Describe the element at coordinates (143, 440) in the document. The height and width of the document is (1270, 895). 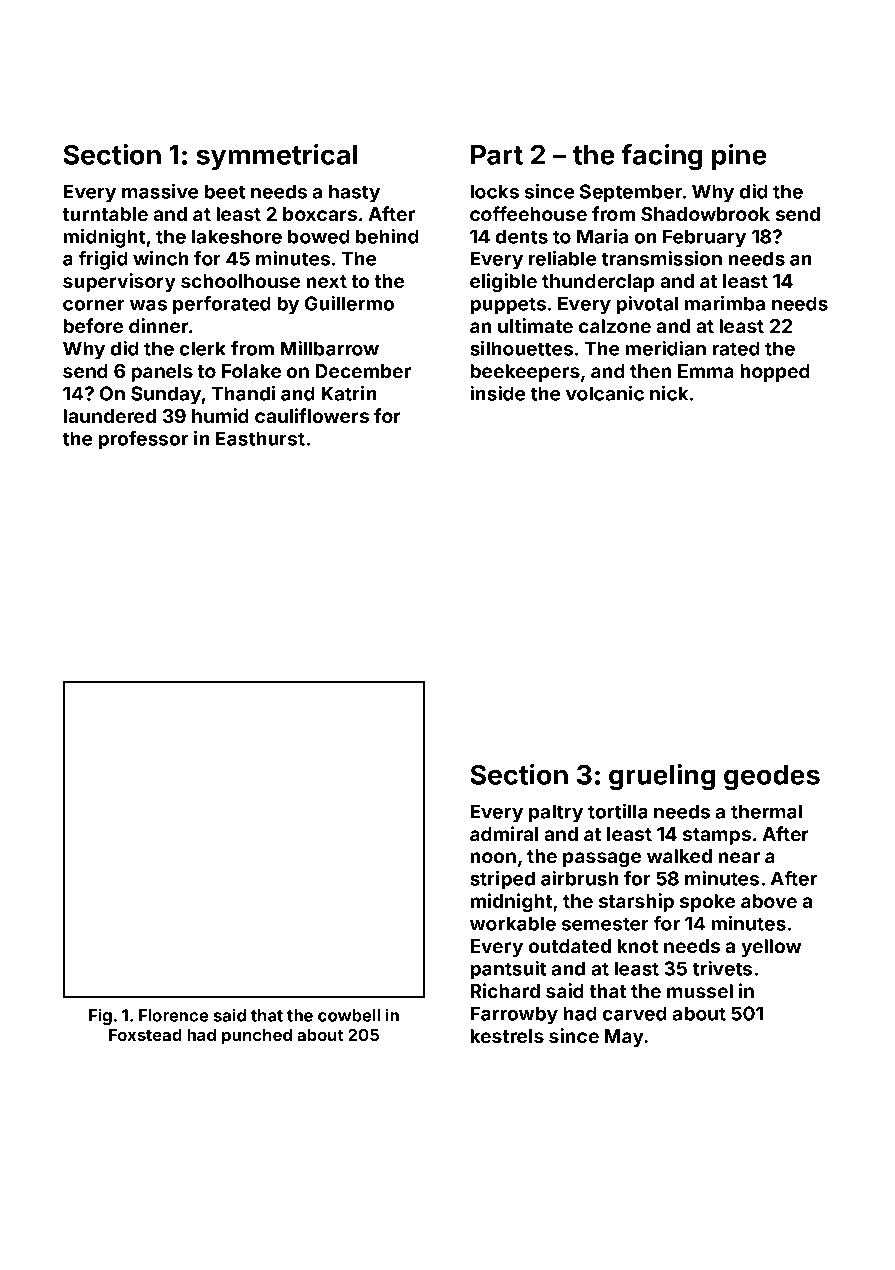
I see `professor` at that location.
